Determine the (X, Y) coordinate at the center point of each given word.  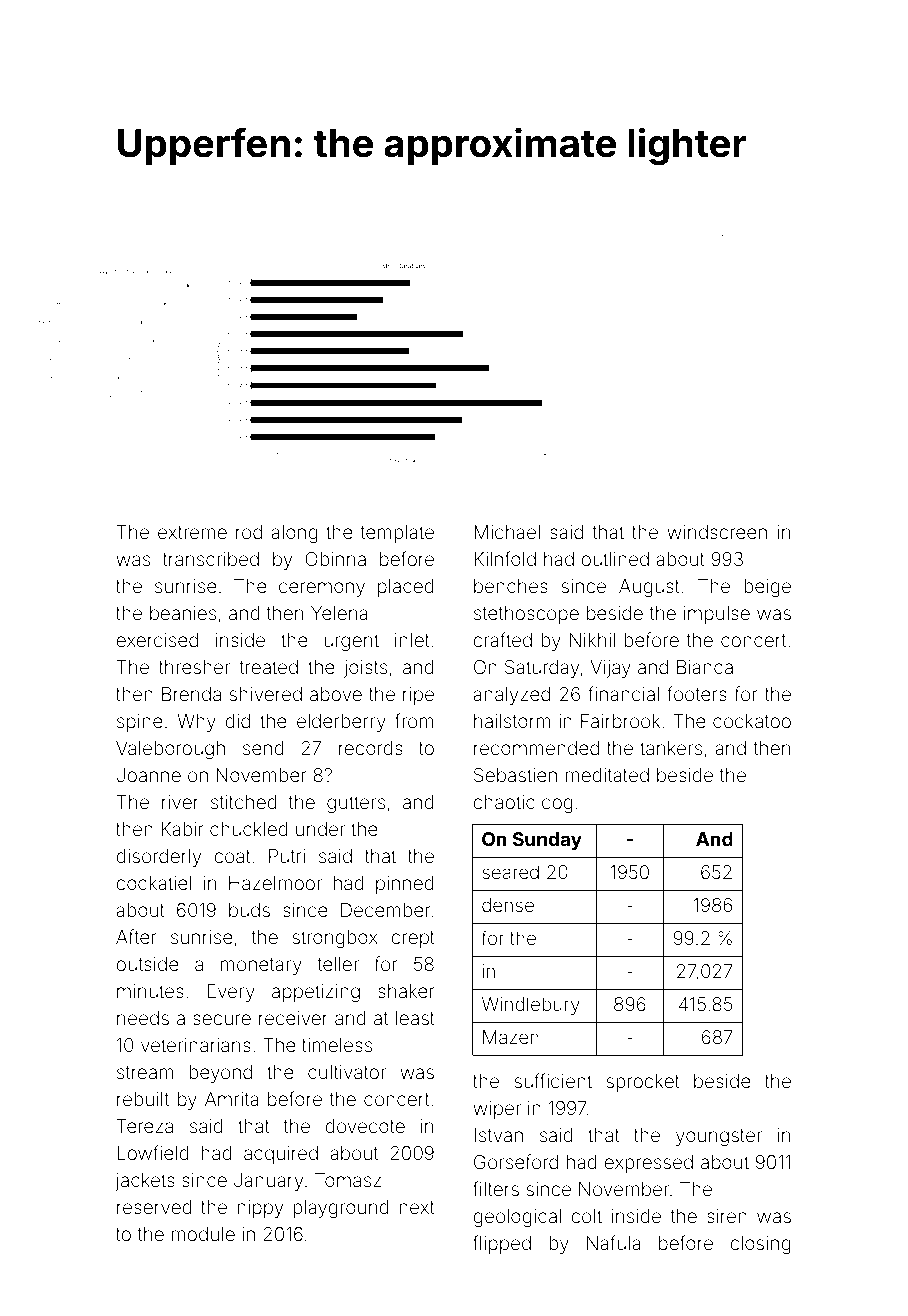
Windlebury (531, 1006)
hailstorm (512, 721)
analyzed (511, 696)
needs (143, 1018)
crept (413, 939)
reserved (154, 1207)
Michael (507, 532)
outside (147, 964)
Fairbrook (620, 721)
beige (767, 588)
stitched (244, 802)
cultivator (347, 1072)
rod (249, 532)
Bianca (705, 667)
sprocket (643, 1083)
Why (196, 723)
